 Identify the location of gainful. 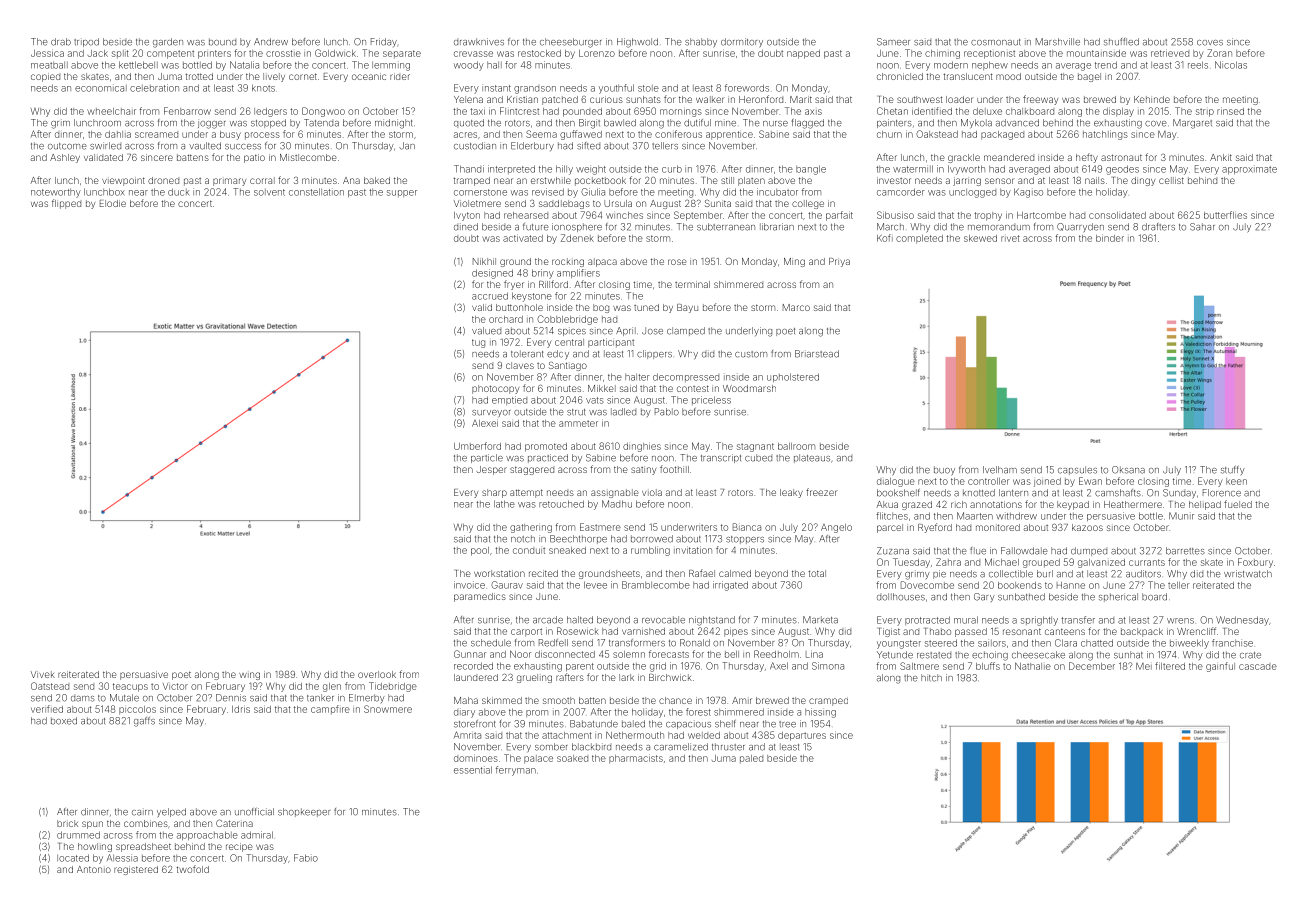
(1220, 667).
